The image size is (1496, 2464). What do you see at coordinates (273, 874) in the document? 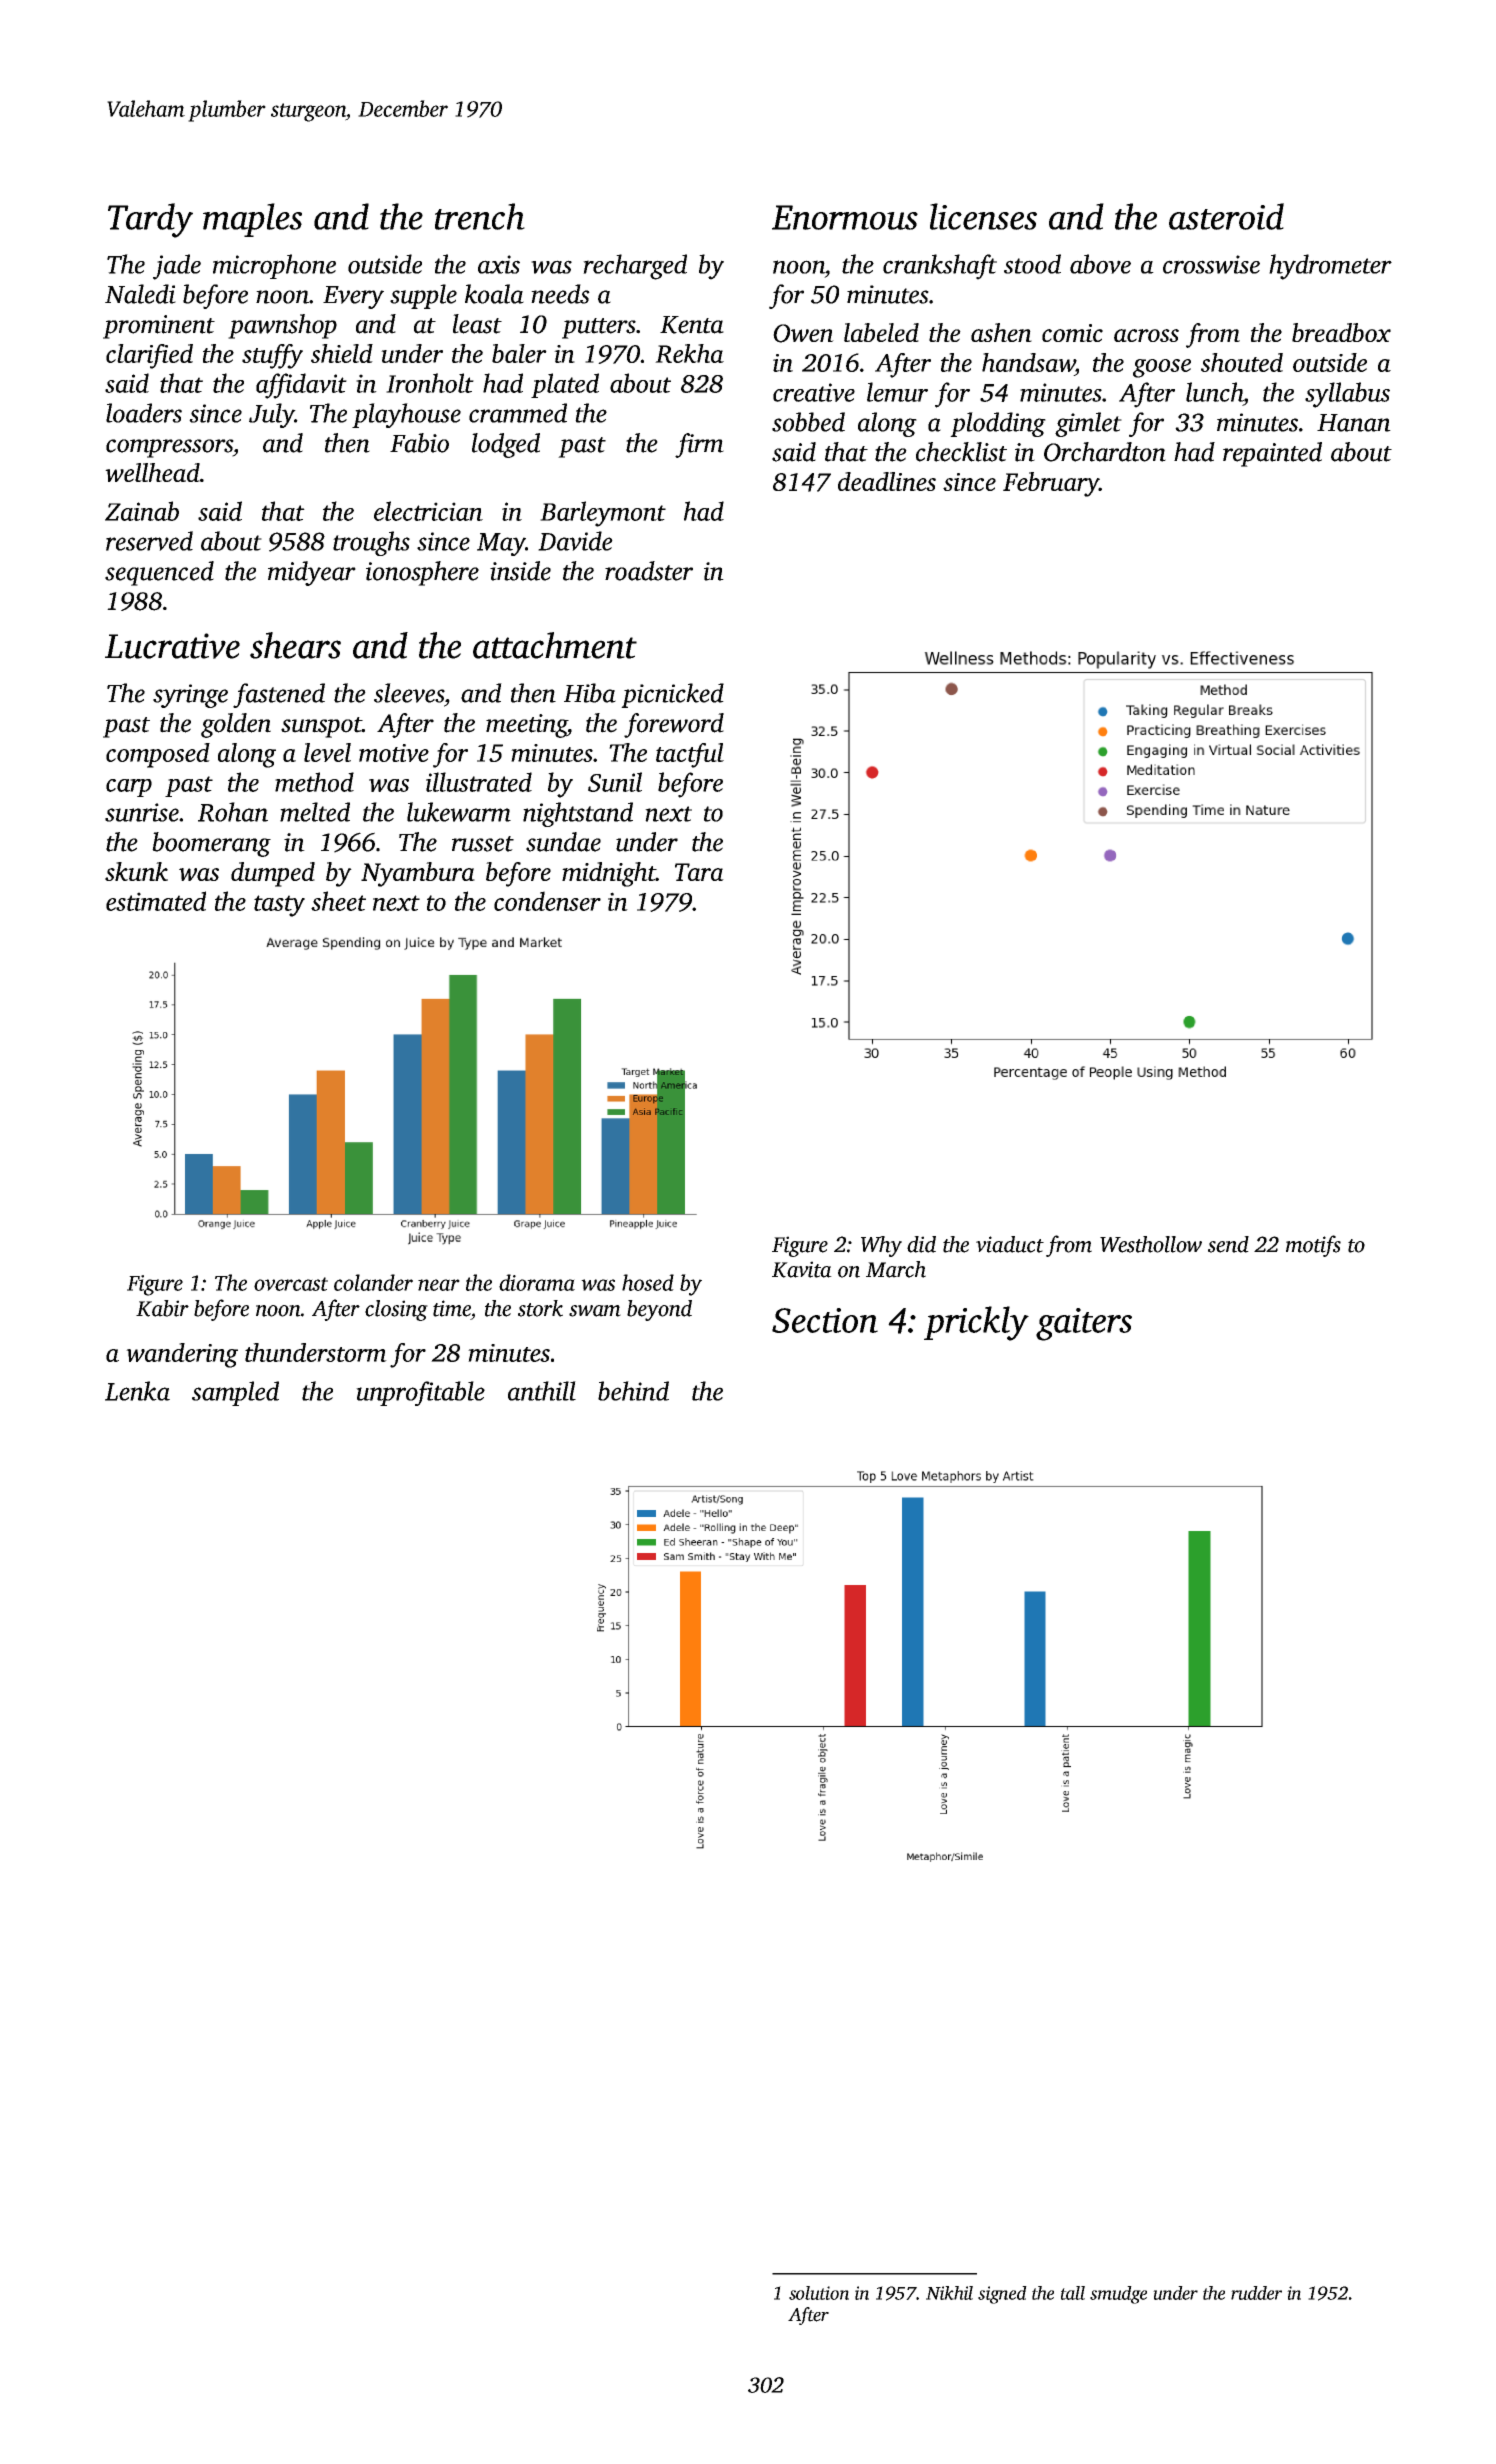
I see `dumped` at bounding box center [273, 874].
